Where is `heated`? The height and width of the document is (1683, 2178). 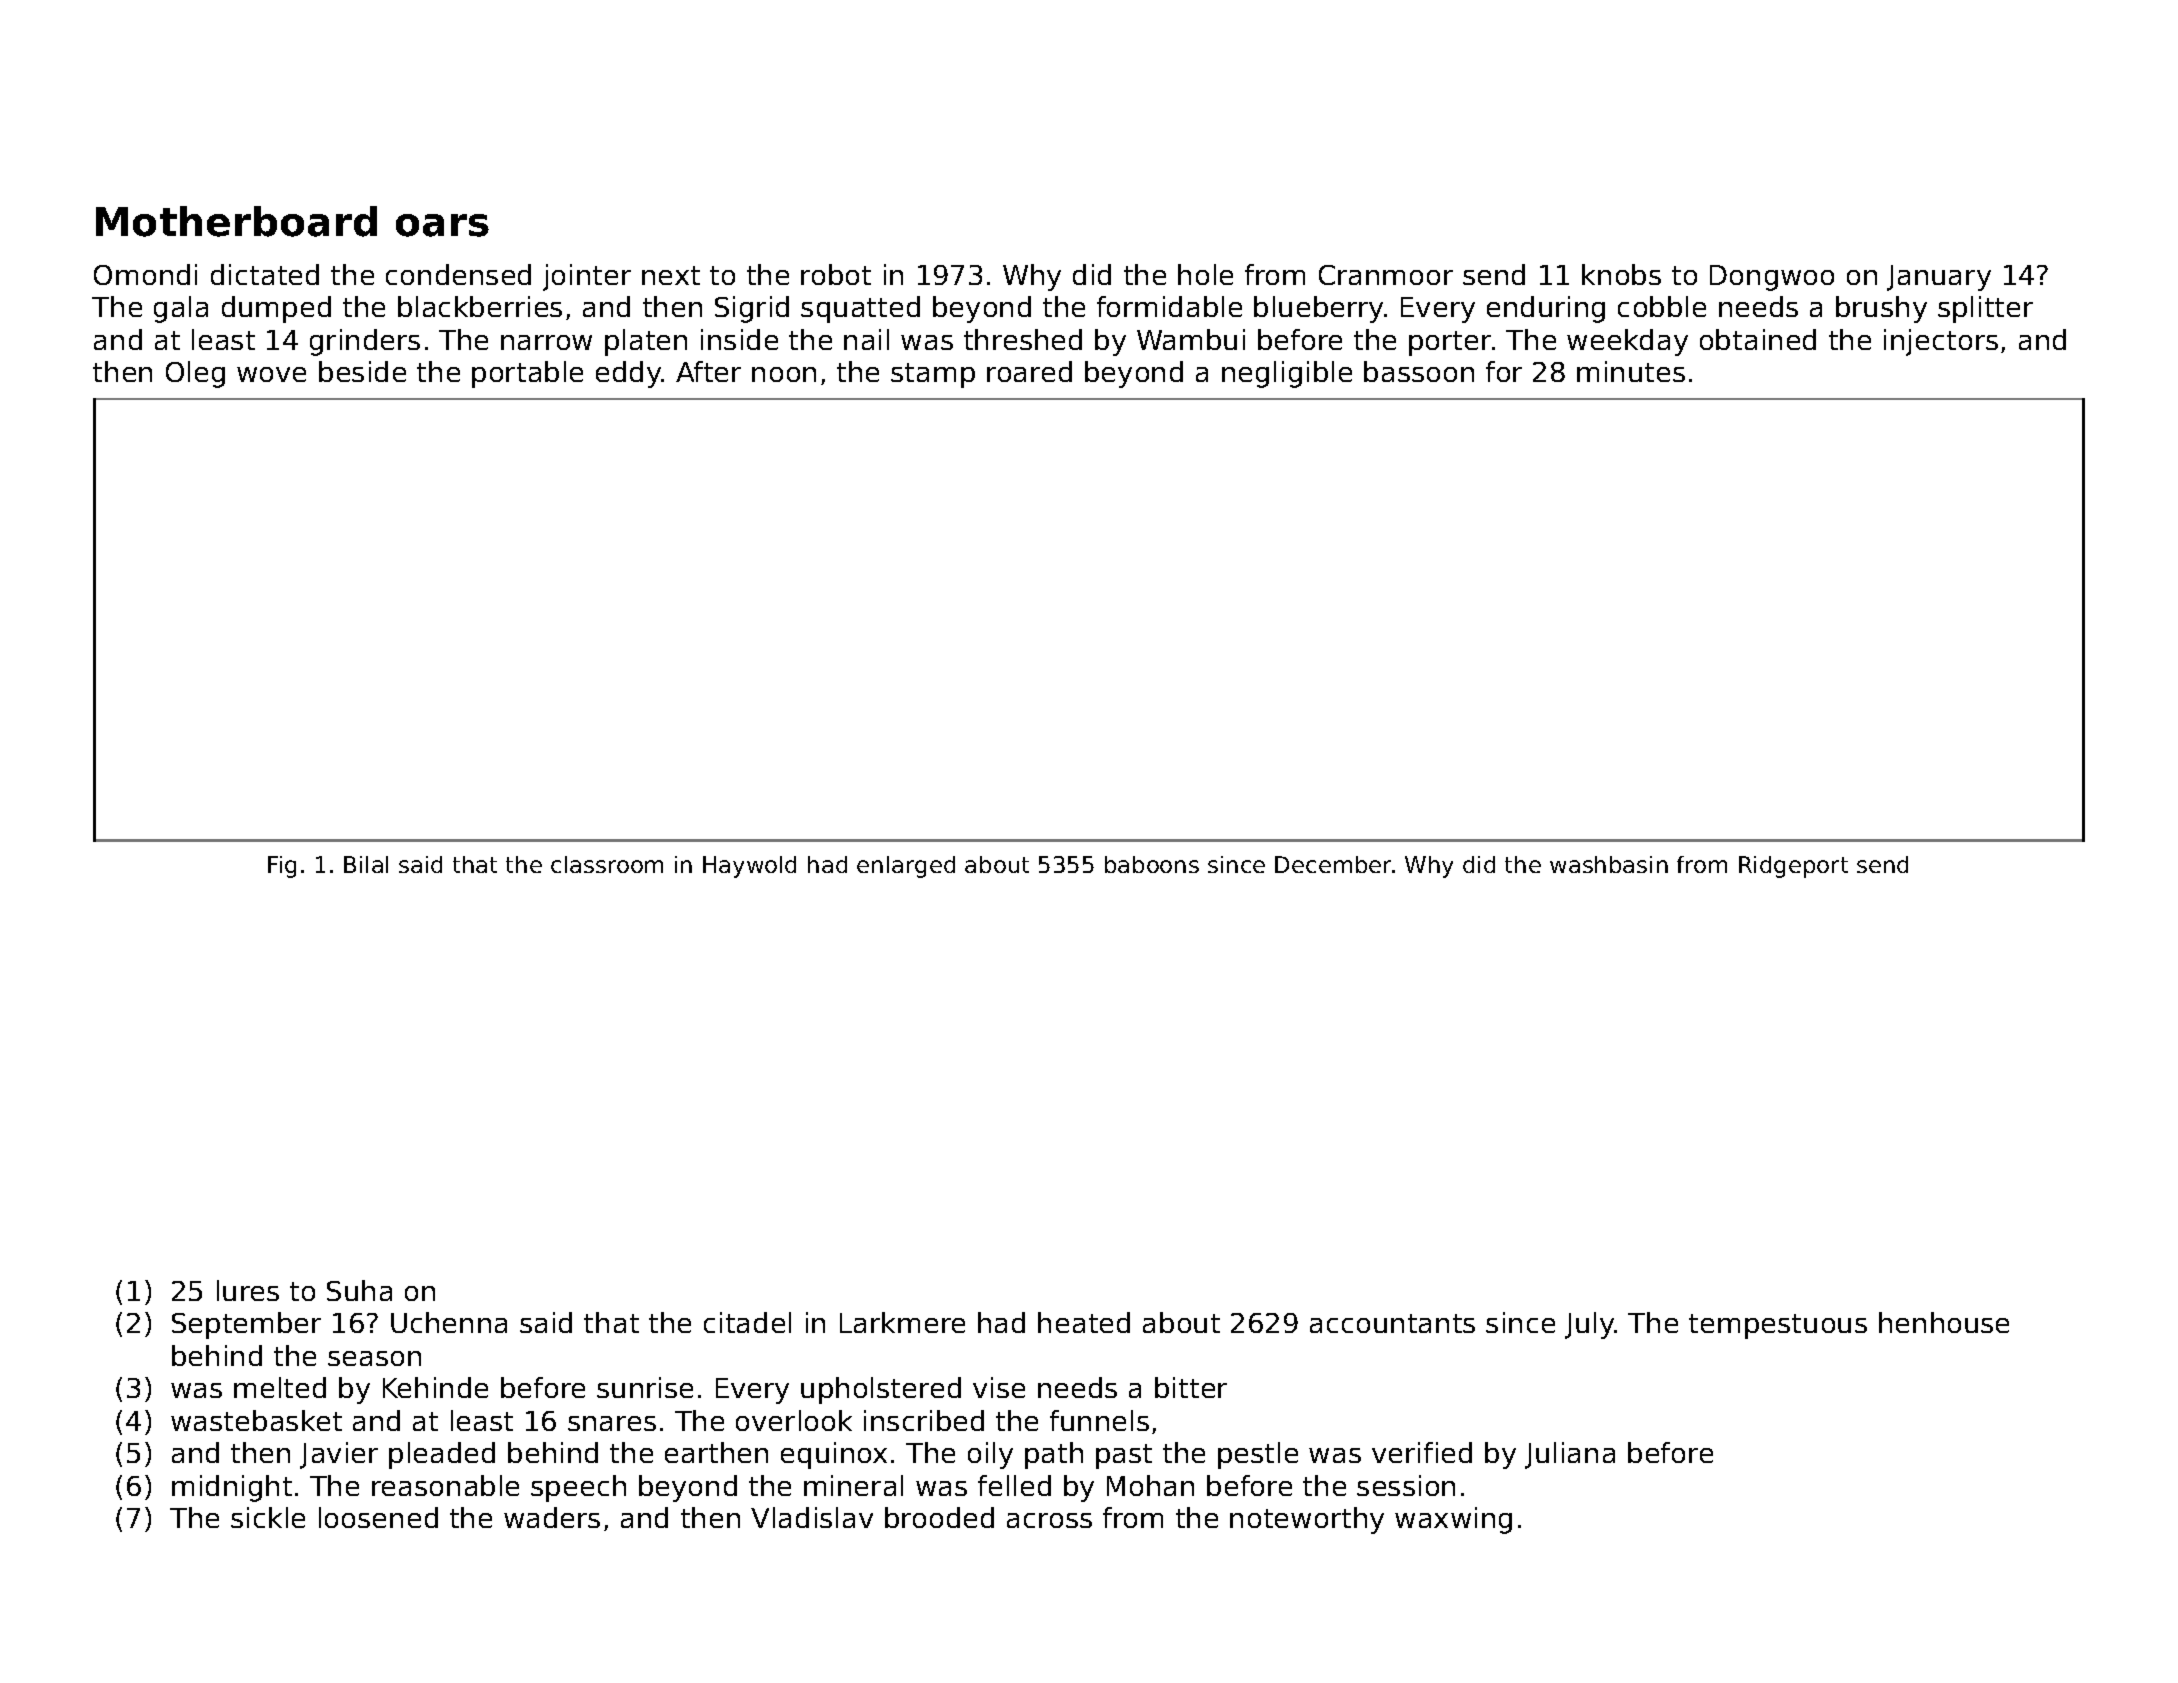
heated is located at coordinates (1084, 1322).
